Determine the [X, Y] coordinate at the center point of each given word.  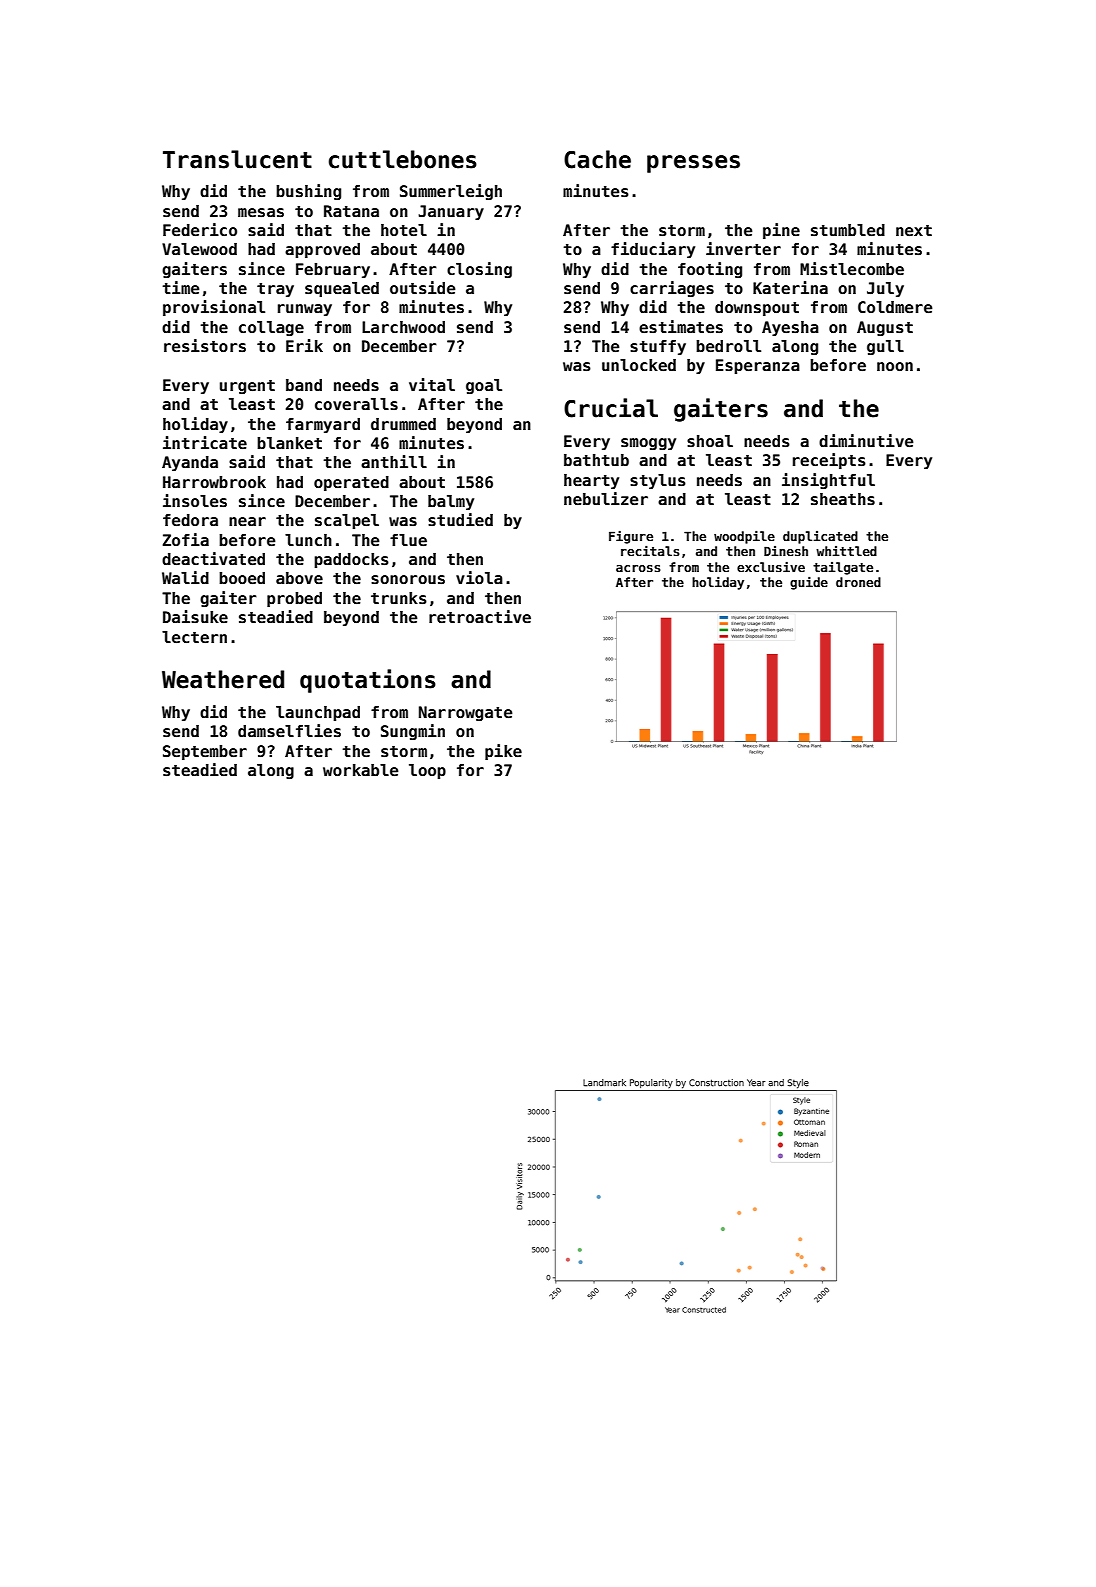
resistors [205, 346]
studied [460, 520]
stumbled [848, 230]
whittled [846, 551]
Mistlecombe [852, 269]
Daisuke [195, 617]
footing [710, 270]
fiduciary [653, 250]
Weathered [223, 679]
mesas [261, 213]
